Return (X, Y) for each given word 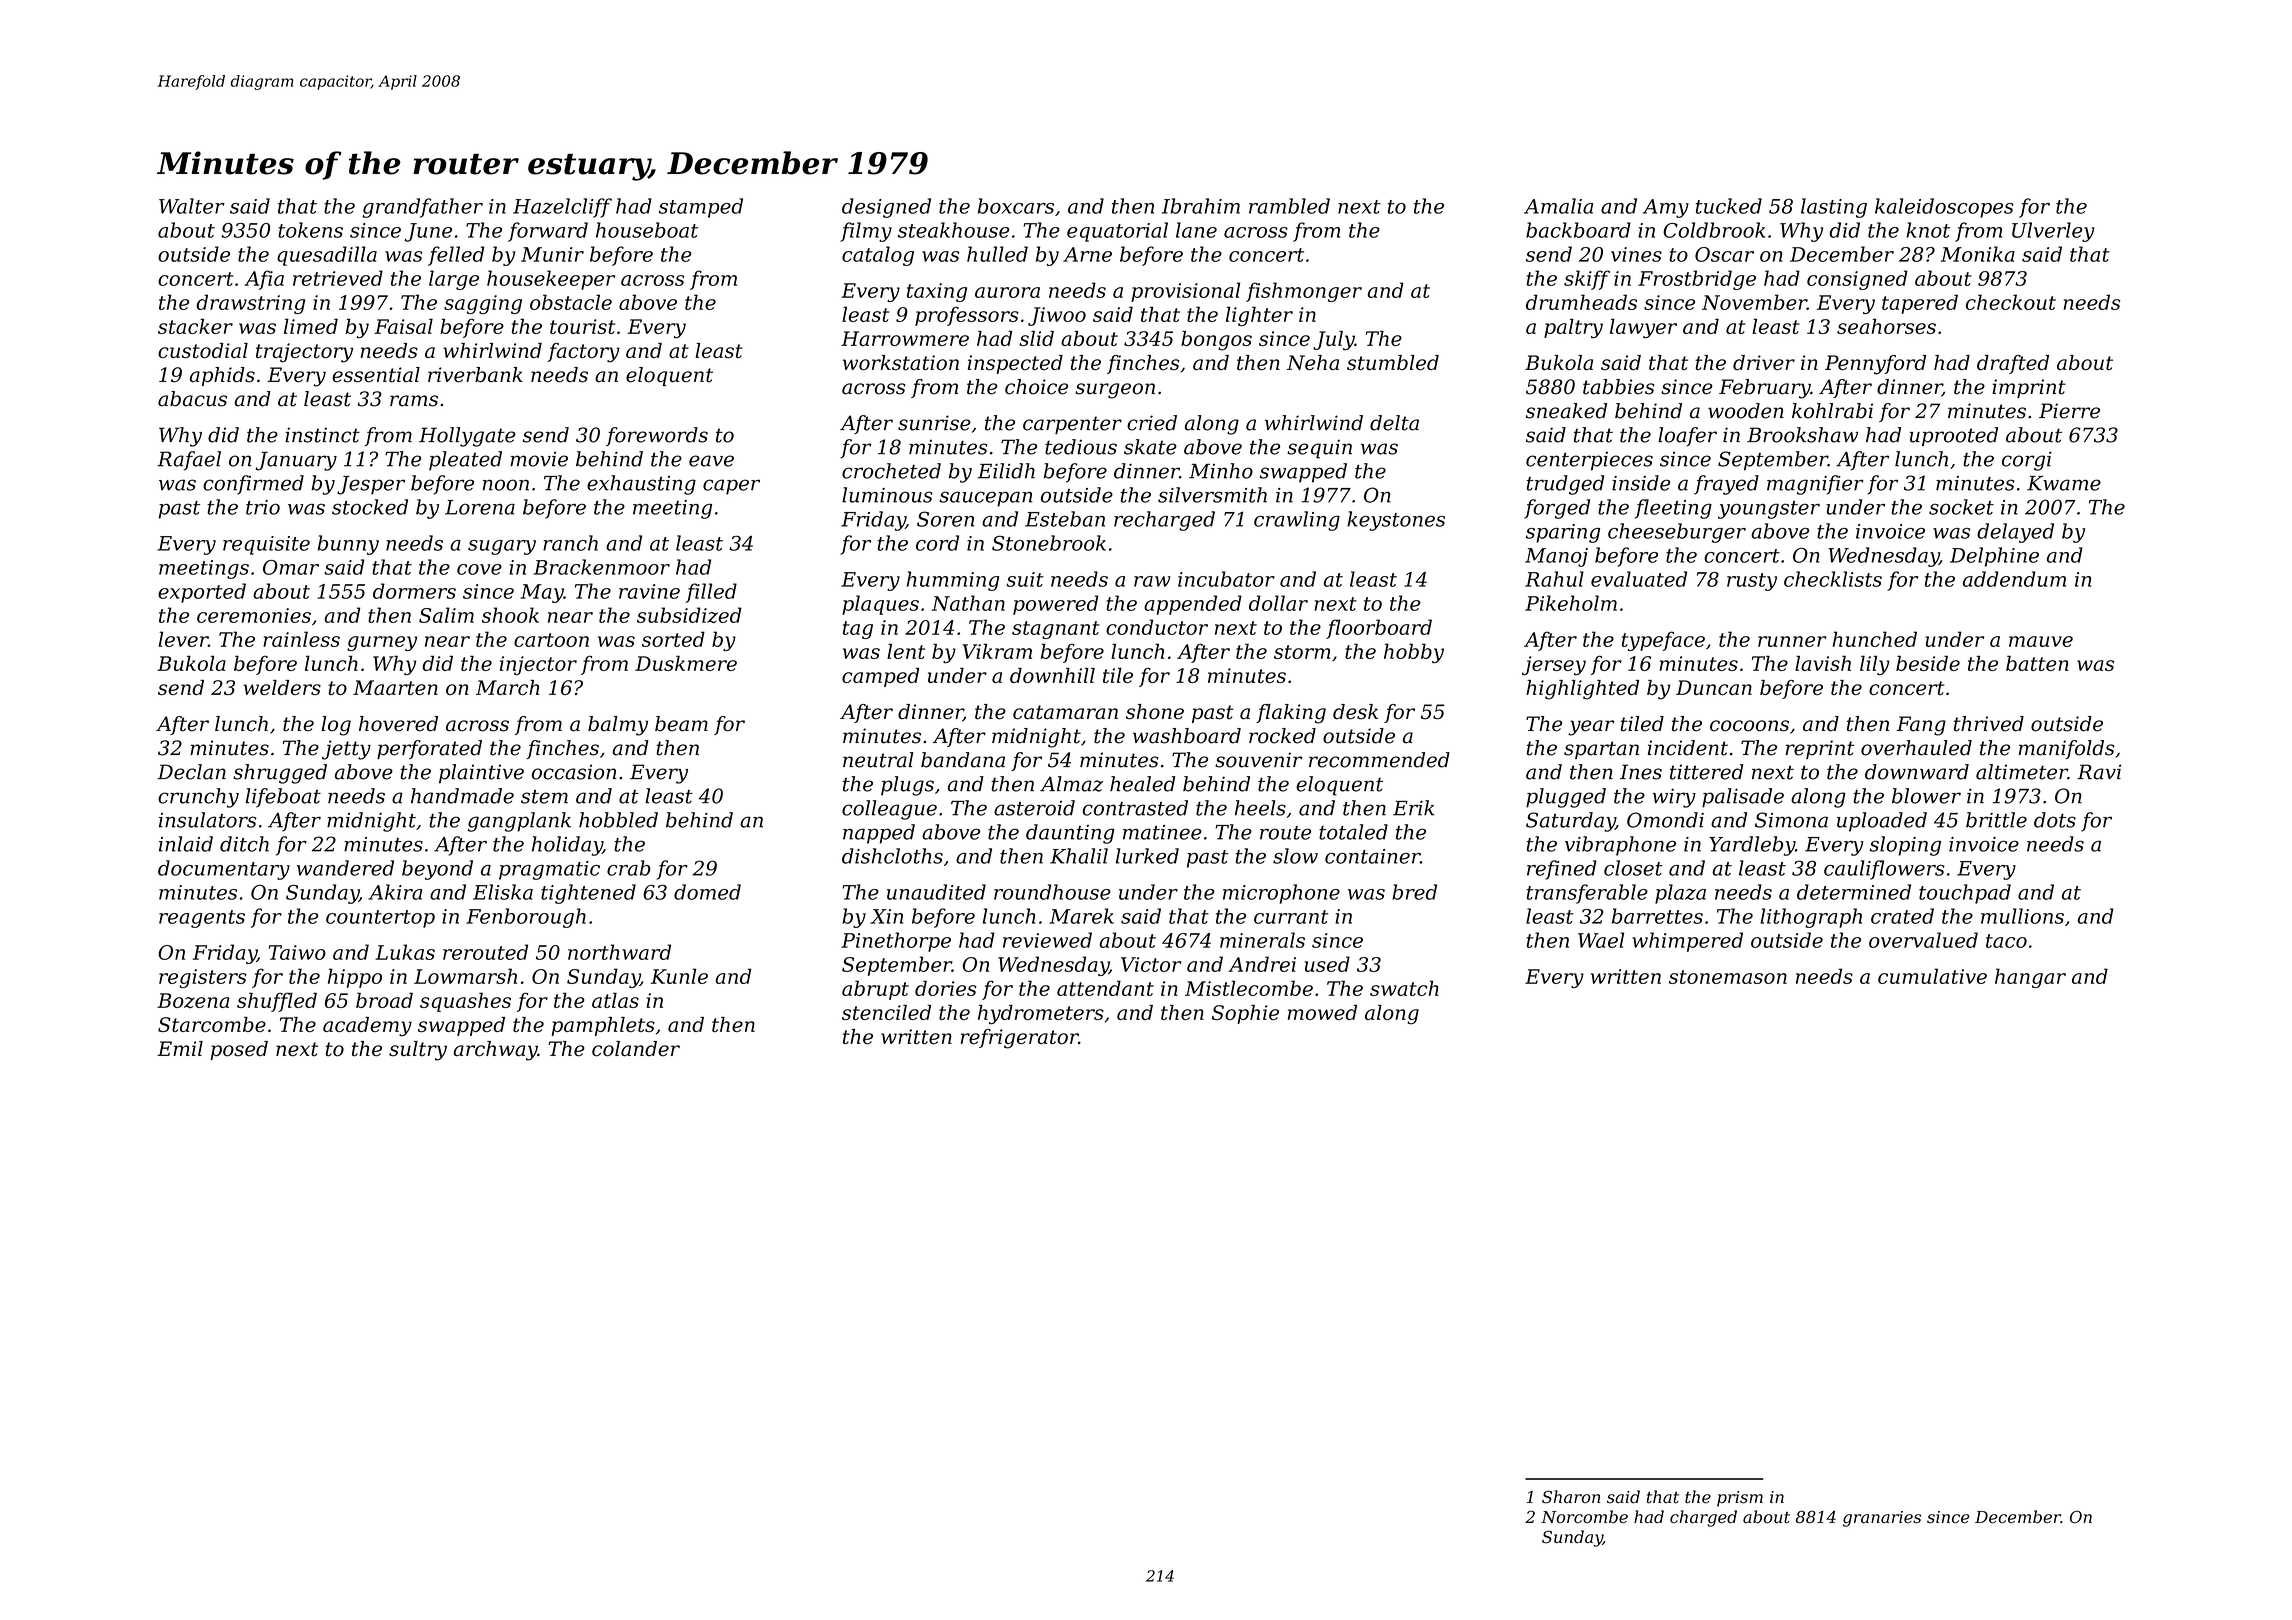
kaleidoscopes (1944, 208)
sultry (418, 1051)
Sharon (1571, 1497)
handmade (462, 796)
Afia (264, 280)
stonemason (1728, 977)
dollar (1278, 603)
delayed (2015, 533)
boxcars (1016, 206)
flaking (1291, 714)
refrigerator (1019, 1039)
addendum (2014, 579)
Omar (291, 567)
